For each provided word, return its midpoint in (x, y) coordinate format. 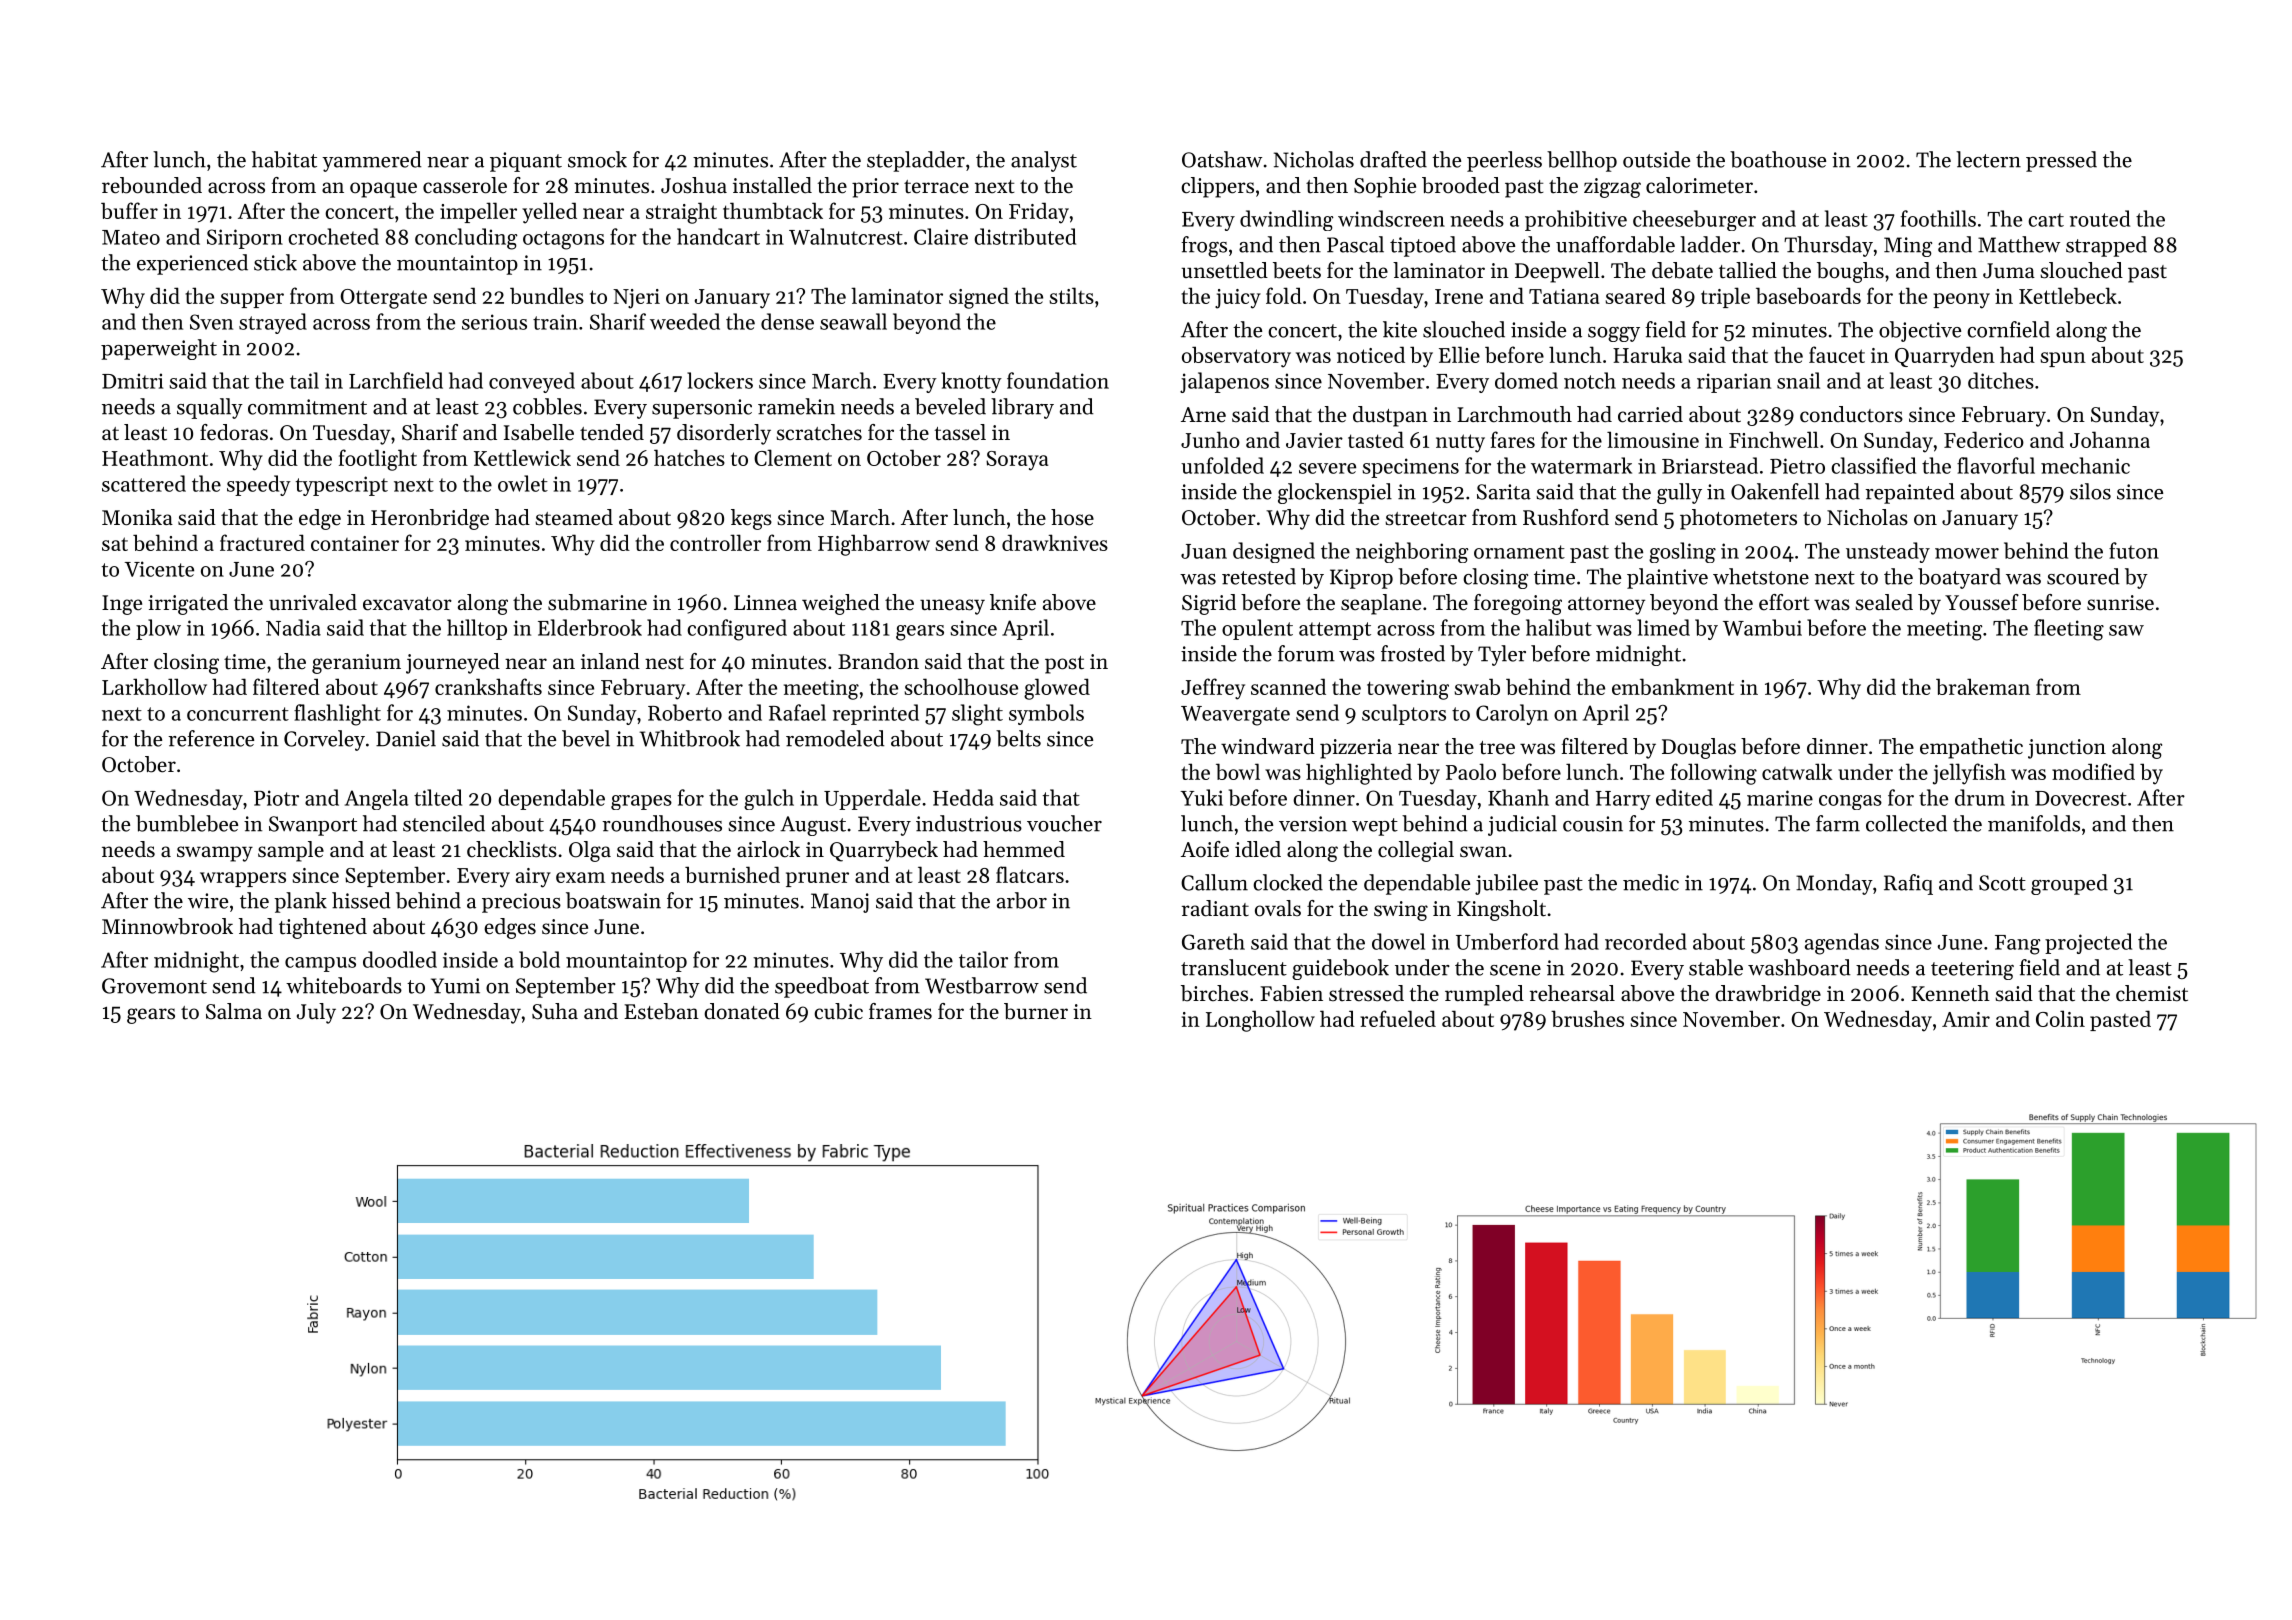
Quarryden (1945, 357)
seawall (853, 321)
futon (2134, 550)
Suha (555, 1011)
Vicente (159, 569)
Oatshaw (1222, 159)
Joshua (694, 185)
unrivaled (313, 602)
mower (1967, 553)
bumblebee (187, 823)
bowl (1238, 771)
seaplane (1381, 604)
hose (1072, 517)
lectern (1988, 159)
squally (210, 408)
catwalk (1797, 771)
